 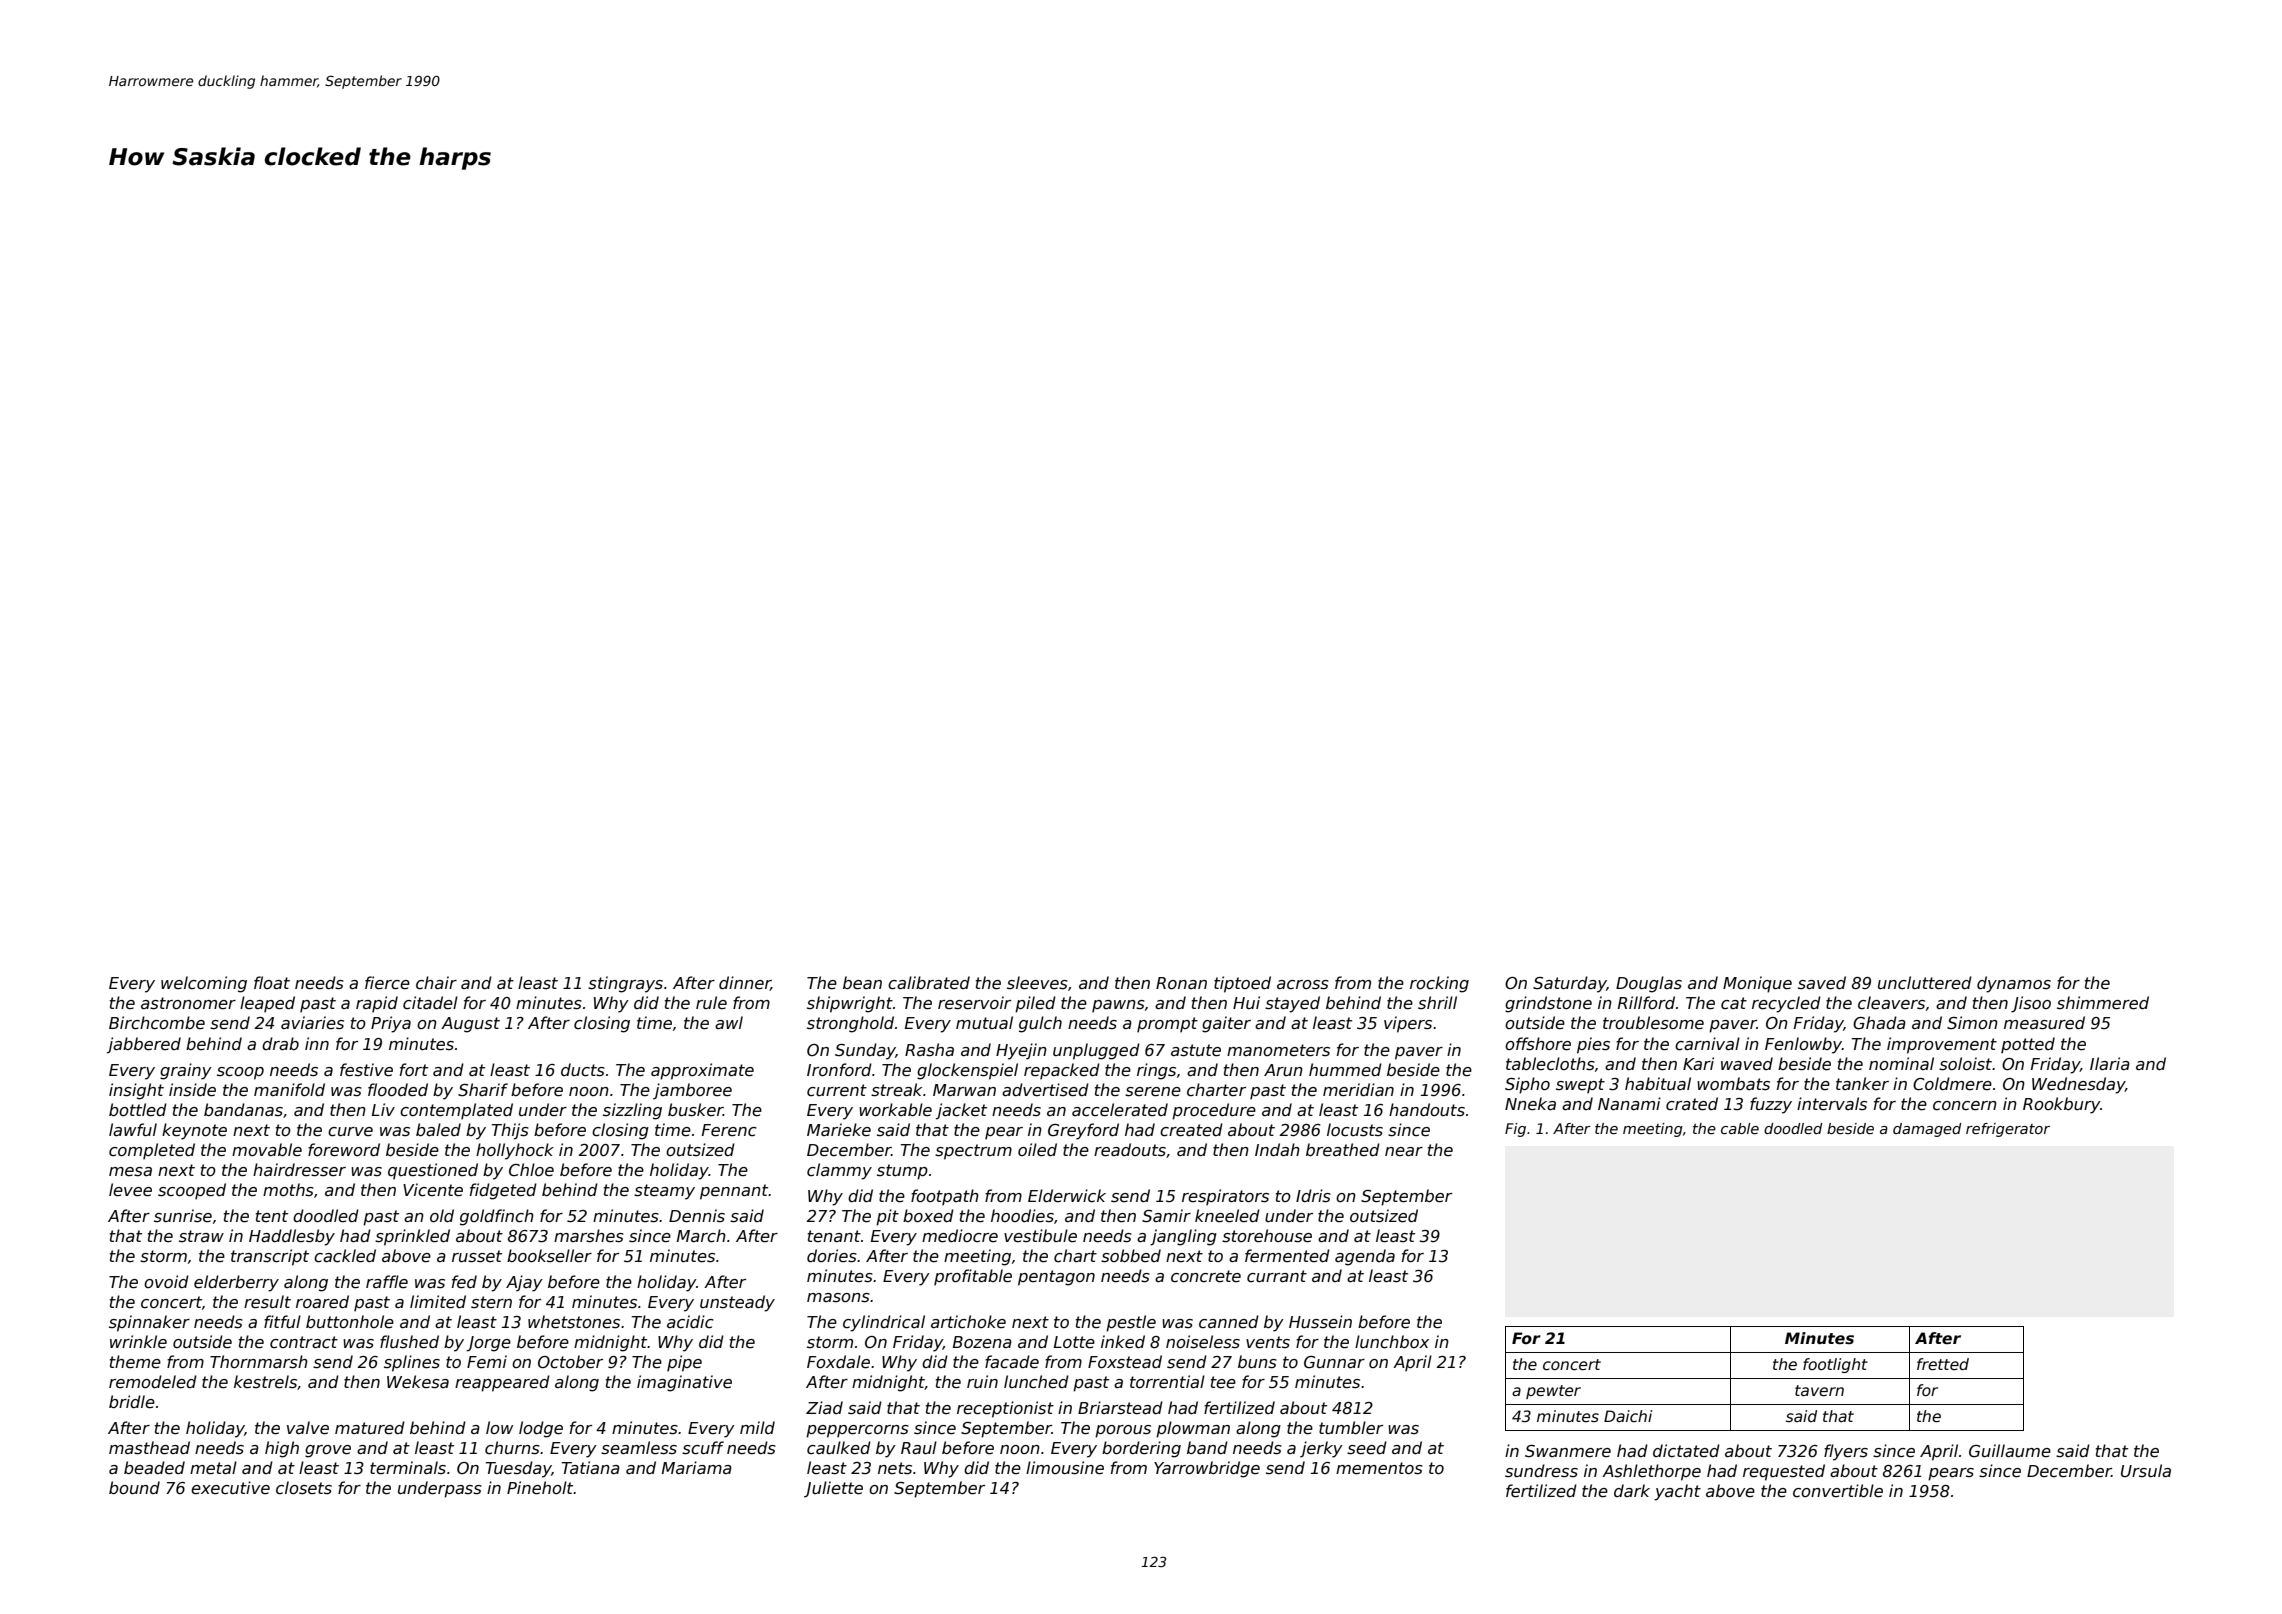 What do you see at coordinates (2061, 1105) in the screenshot?
I see `Rookbury` at bounding box center [2061, 1105].
